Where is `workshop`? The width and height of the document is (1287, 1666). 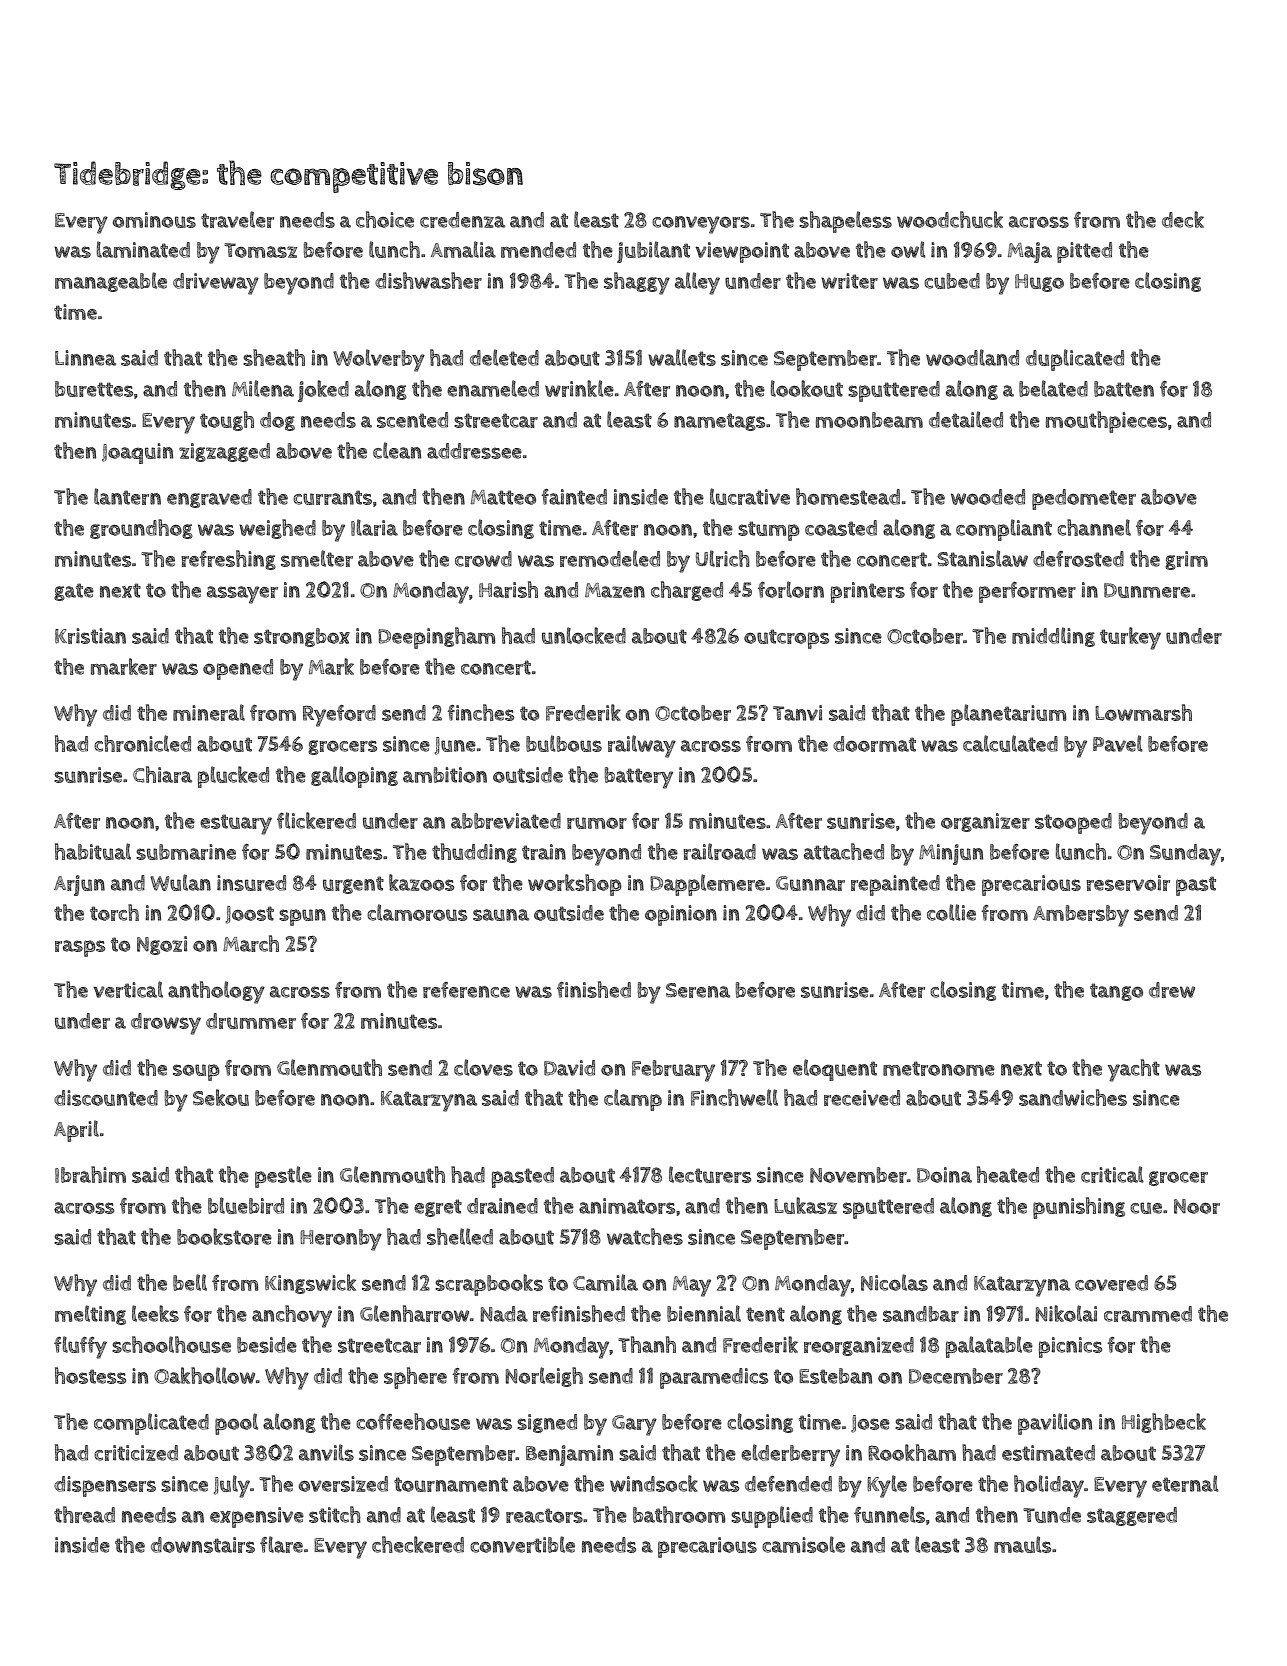
workshop is located at coordinates (575, 885).
